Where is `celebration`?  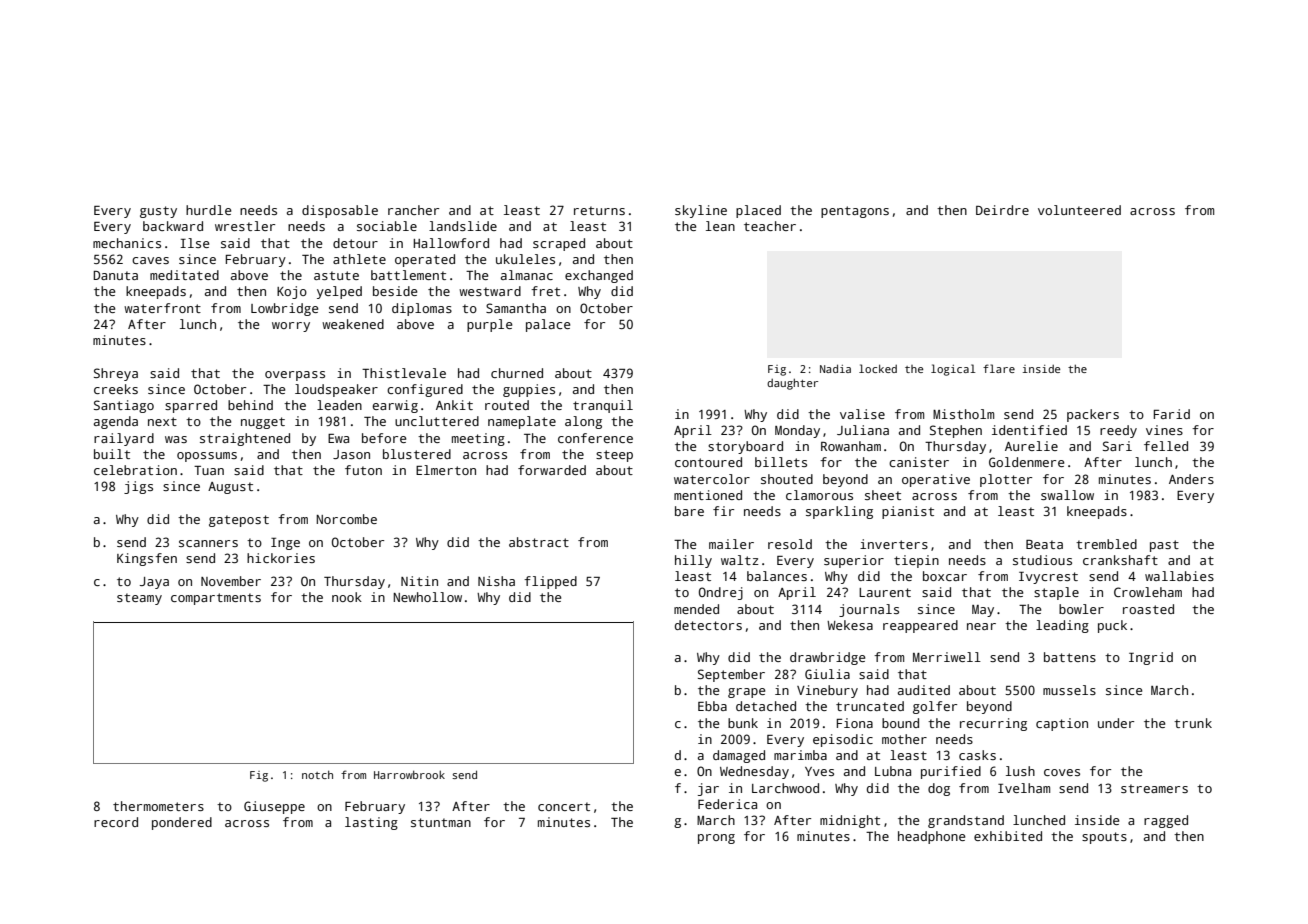
celebration is located at coordinates (135, 470).
